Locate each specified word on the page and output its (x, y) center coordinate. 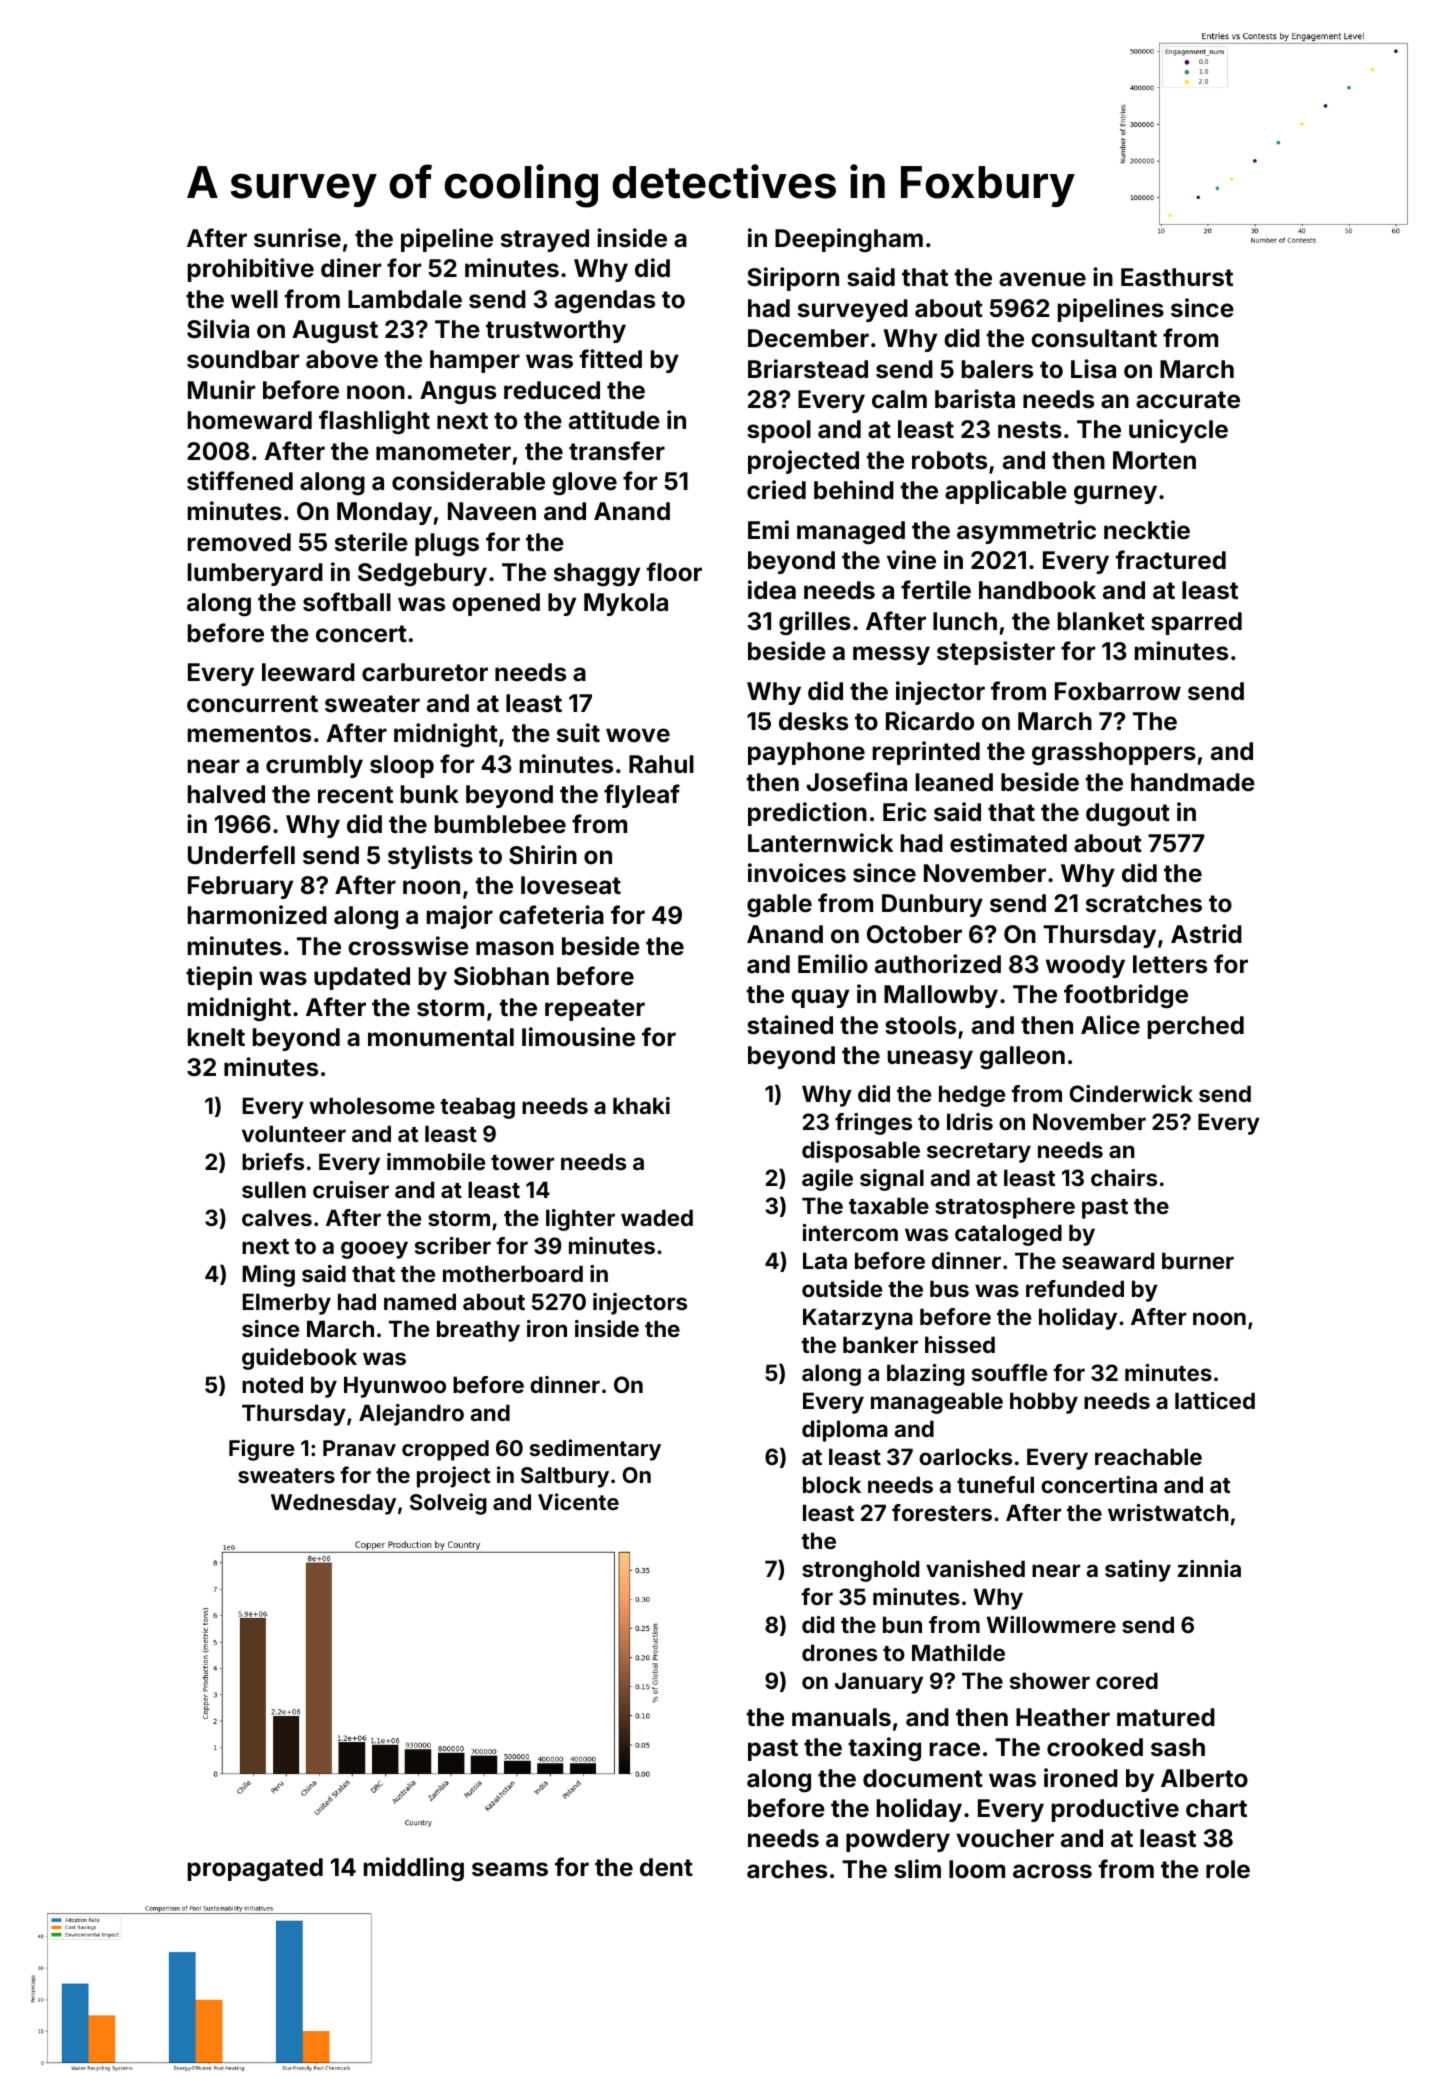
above (342, 359)
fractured (1170, 560)
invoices (797, 873)
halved (226, 794)
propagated (255, 1869)
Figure (262, 1450)
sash (1178, 1747)
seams (510, 1869)
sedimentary (595, 1450)
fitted (610, 358)
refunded (1075, 1288)
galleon (1022, 1057)
